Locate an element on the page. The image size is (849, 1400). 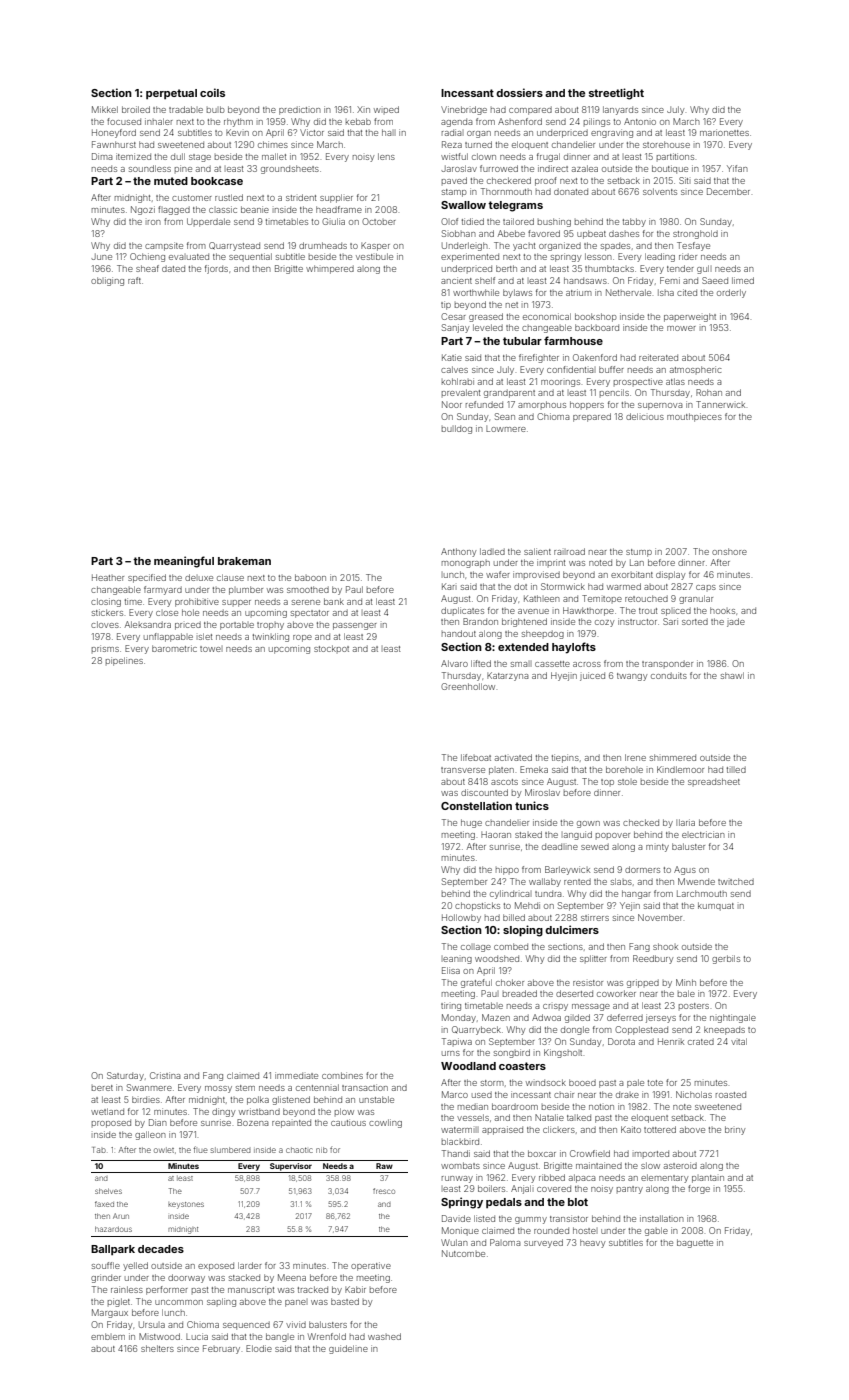
Heather is located at coordinates (108, 577).
